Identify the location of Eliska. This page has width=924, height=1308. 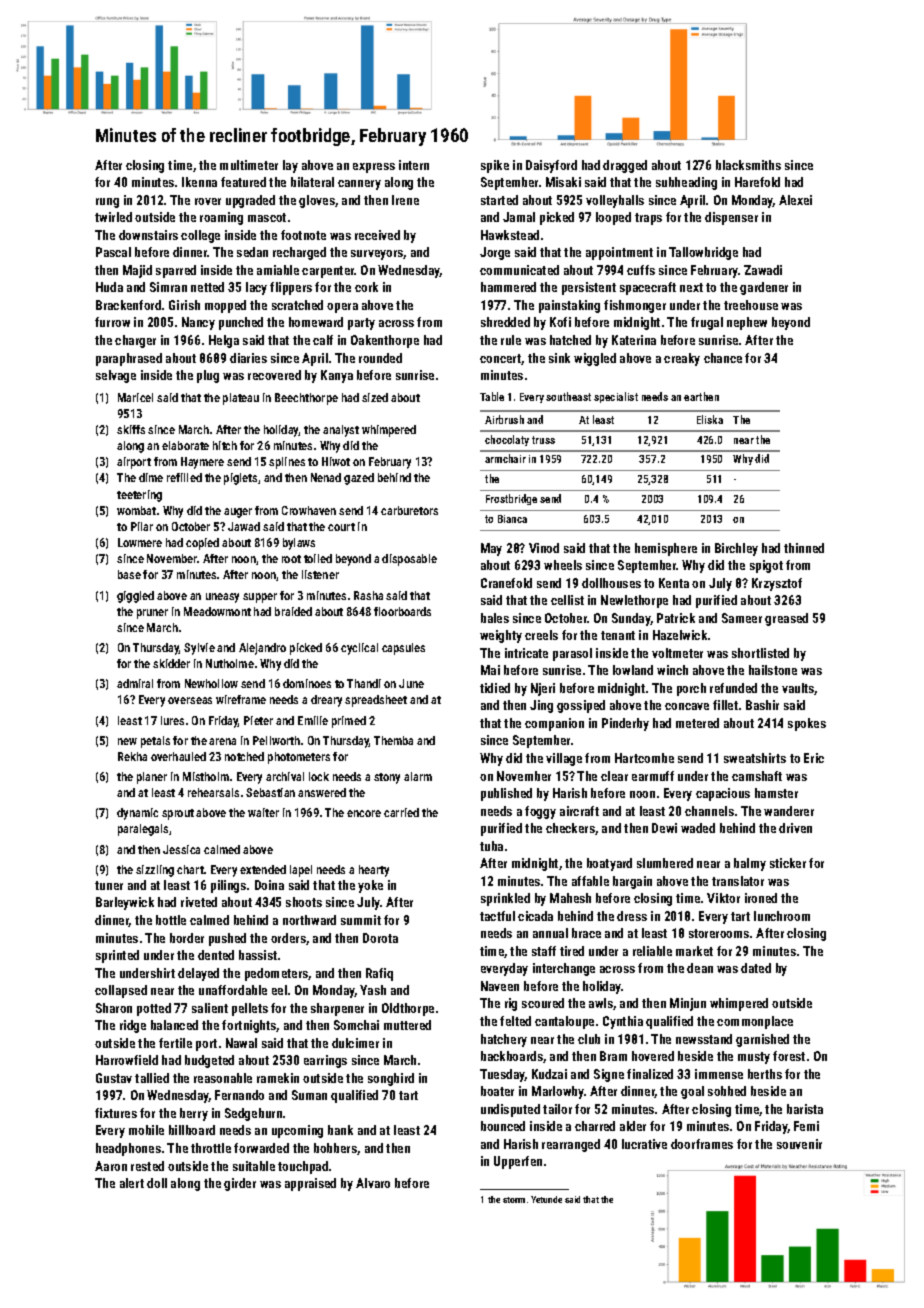
(710, 419).
